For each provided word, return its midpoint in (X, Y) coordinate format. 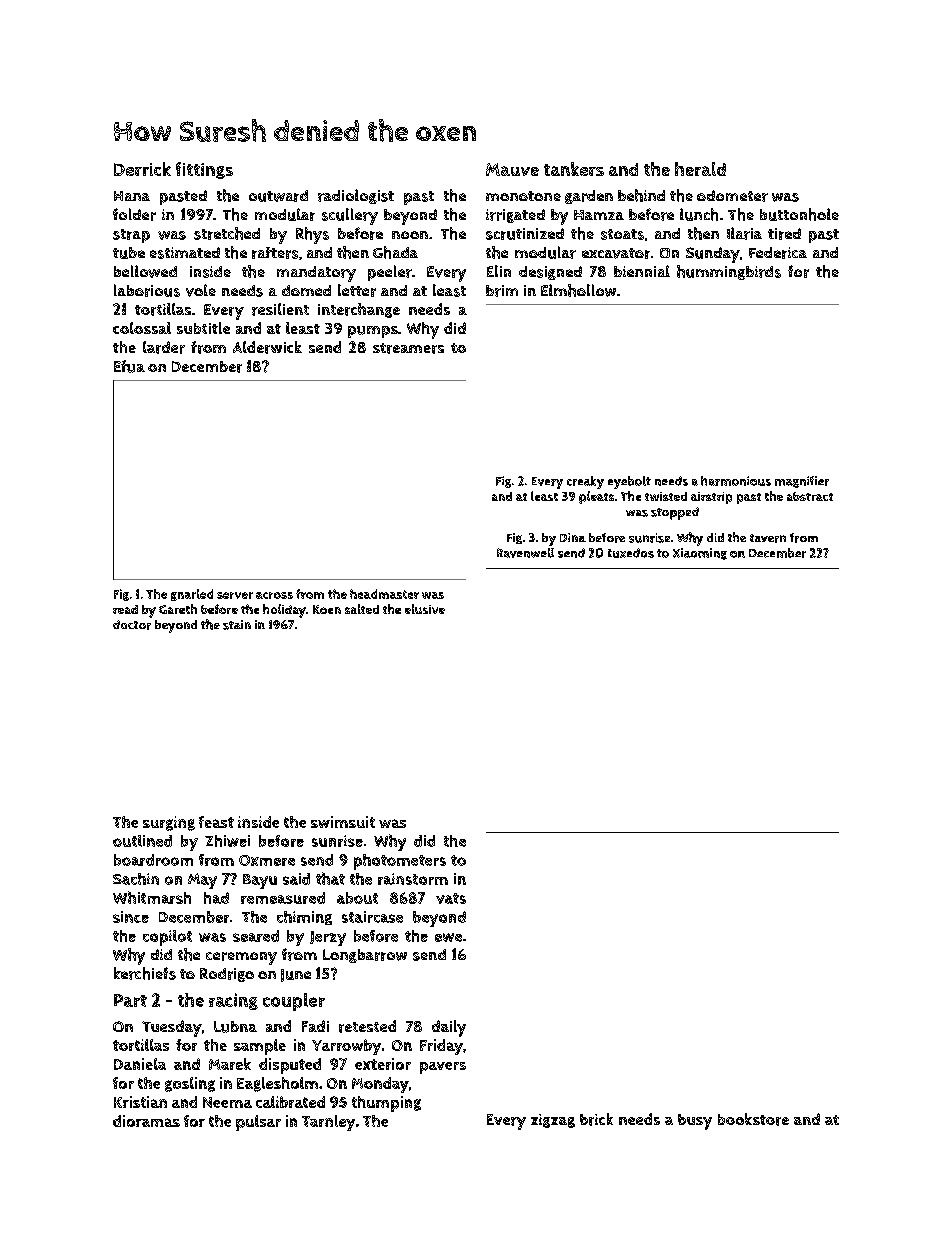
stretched (227, 233)
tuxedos (631, 553)
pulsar (258, 1123)
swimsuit (343, 822)
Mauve (512, 169)
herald (700, 169)
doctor (132, 625)
